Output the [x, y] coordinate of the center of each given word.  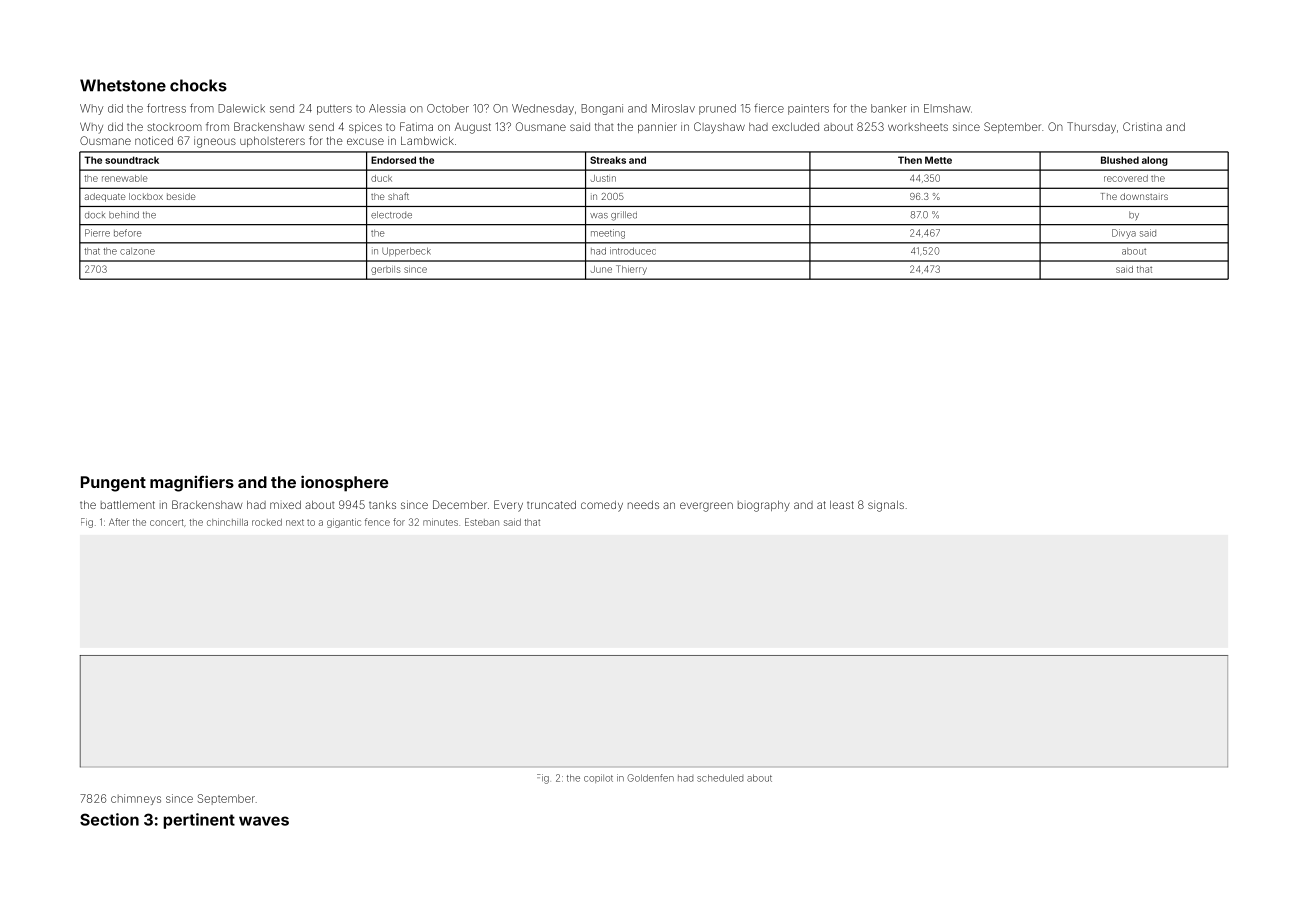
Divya [1124, 234]
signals [886, 506]
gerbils [386, 270]
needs [643, 505]
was [599, 216]
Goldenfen [650, 778]
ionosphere [344, 483]
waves [264, 821]
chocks [198, 85]
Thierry [631, 270]
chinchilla [227, 522]
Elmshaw [947, 108]
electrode [391, 215]
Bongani [602, 109]
